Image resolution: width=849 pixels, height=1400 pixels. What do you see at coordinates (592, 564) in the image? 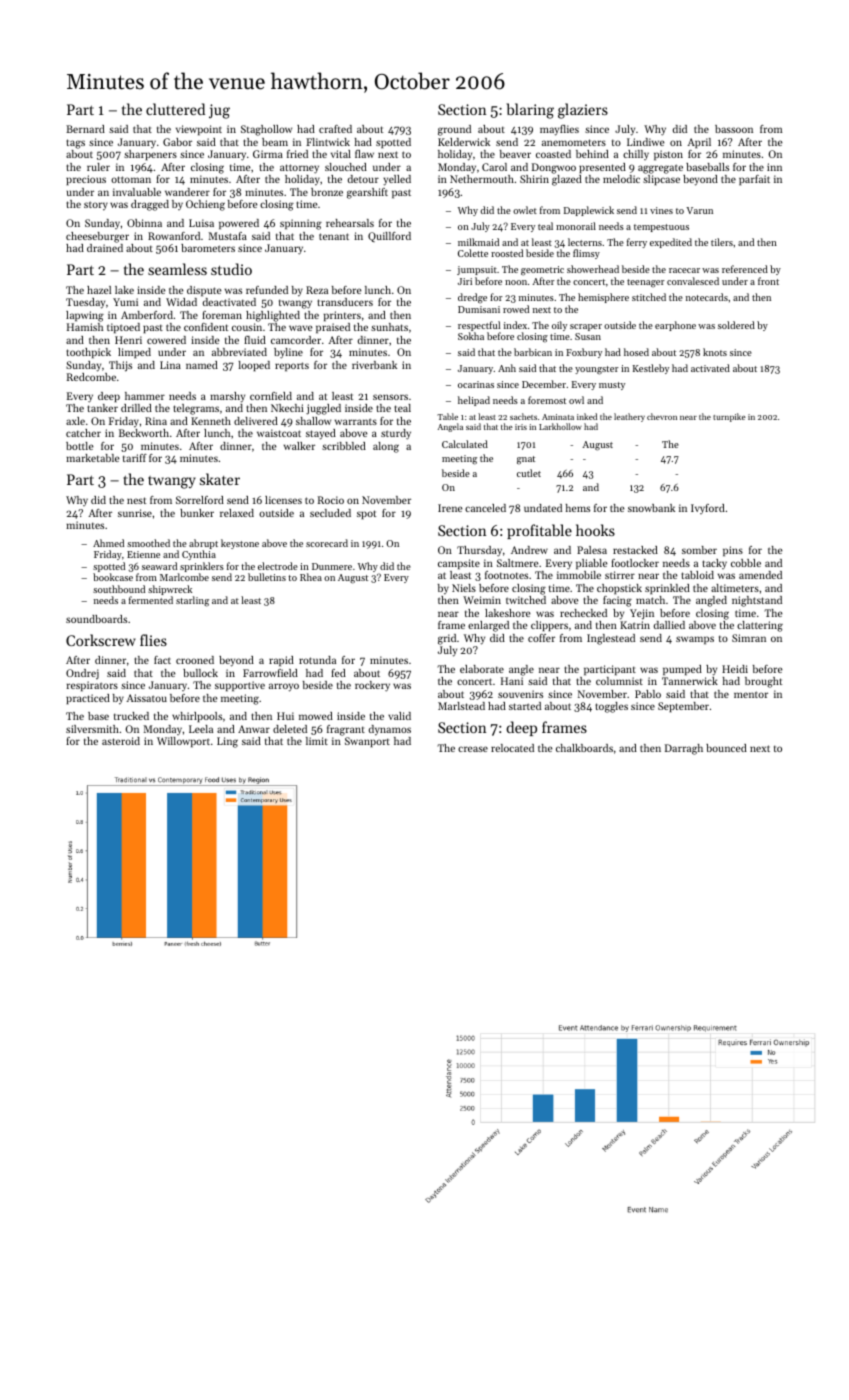
I see `pliable` at bounding box center [592, 564].
